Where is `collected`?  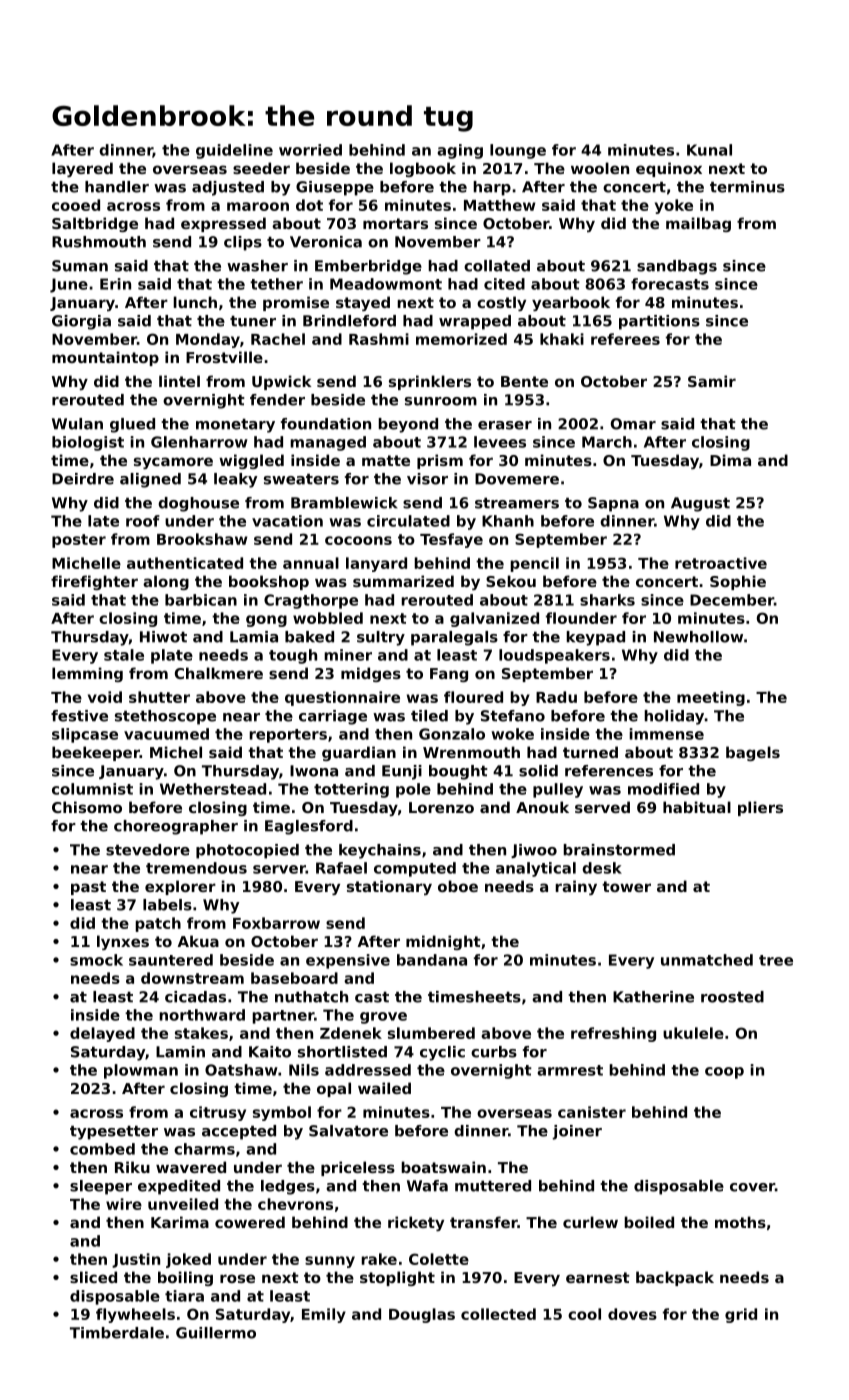
collected is located at coordinates (498, 1314).
